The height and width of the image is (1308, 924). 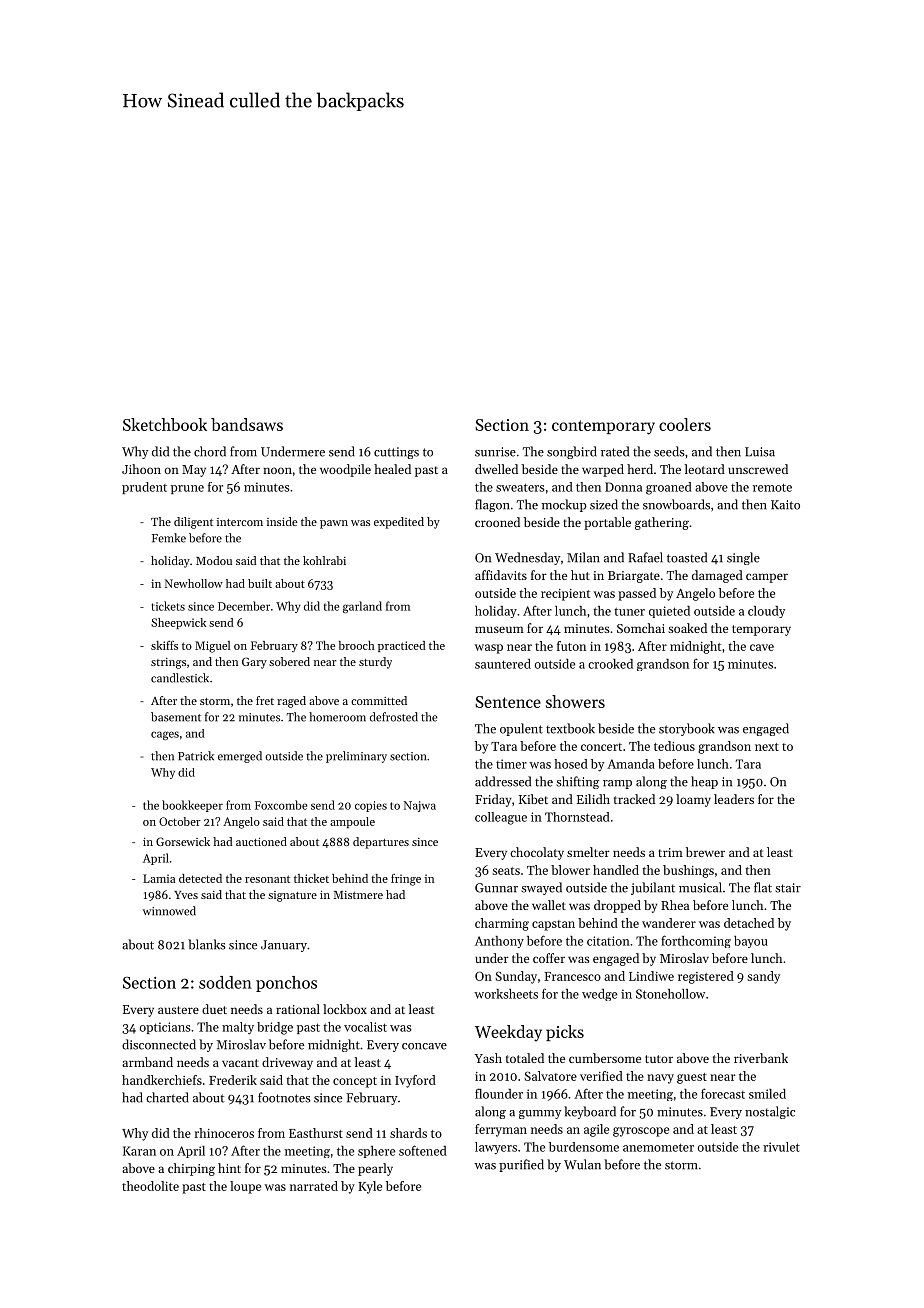 What do you see at coordinates (564, 505) in the image?
I see `mockup` at bounding box center [564, 505].
